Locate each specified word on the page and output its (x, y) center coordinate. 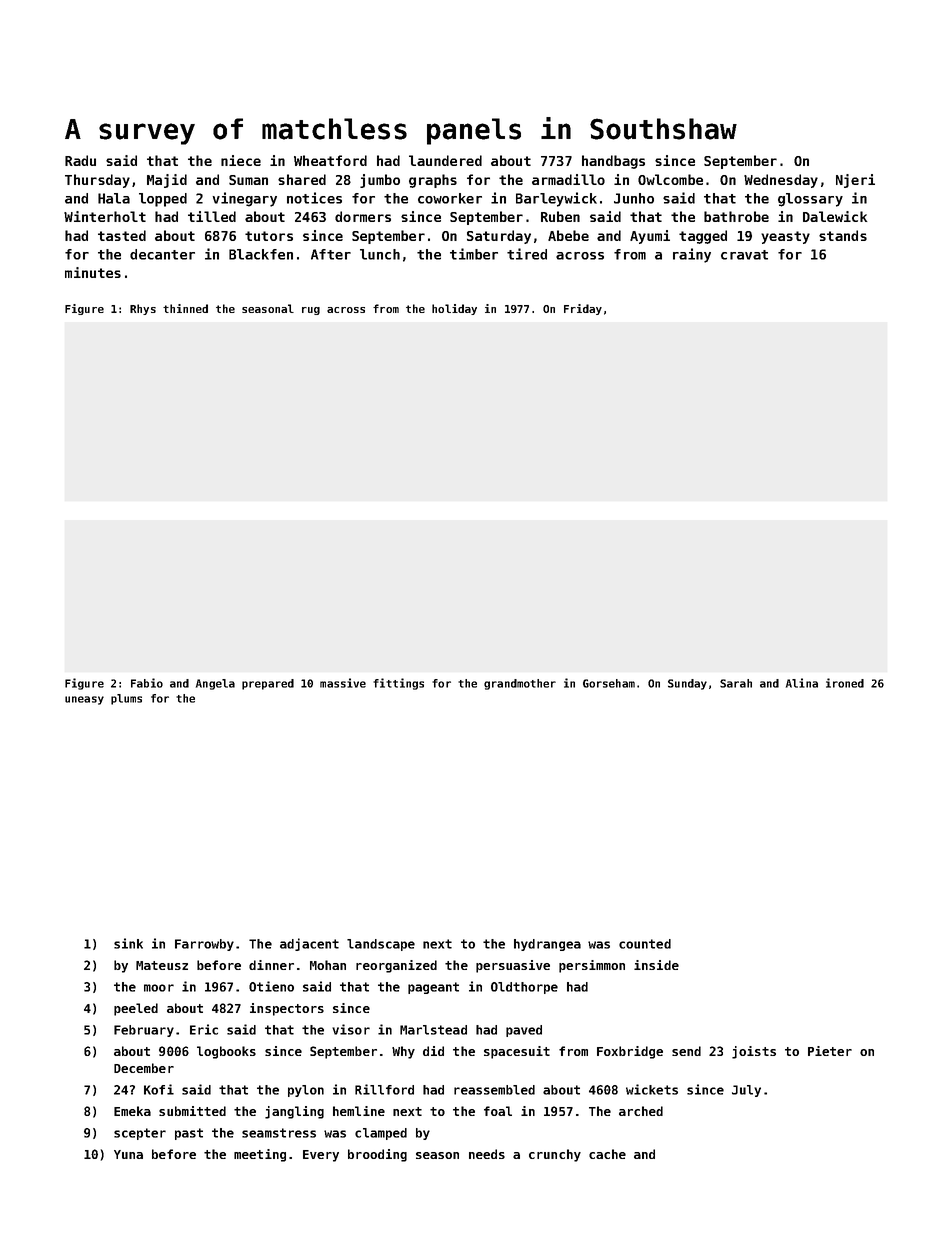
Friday (583, 309)
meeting (260, 1155)
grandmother (520, 684)
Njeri (855, 181)
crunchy (555, 1155)
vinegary (245, 199)
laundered (445, 160)
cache (607, 1154)
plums (126, 699)
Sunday (687, 684)
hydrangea (547, 945)
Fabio (147, 683)
